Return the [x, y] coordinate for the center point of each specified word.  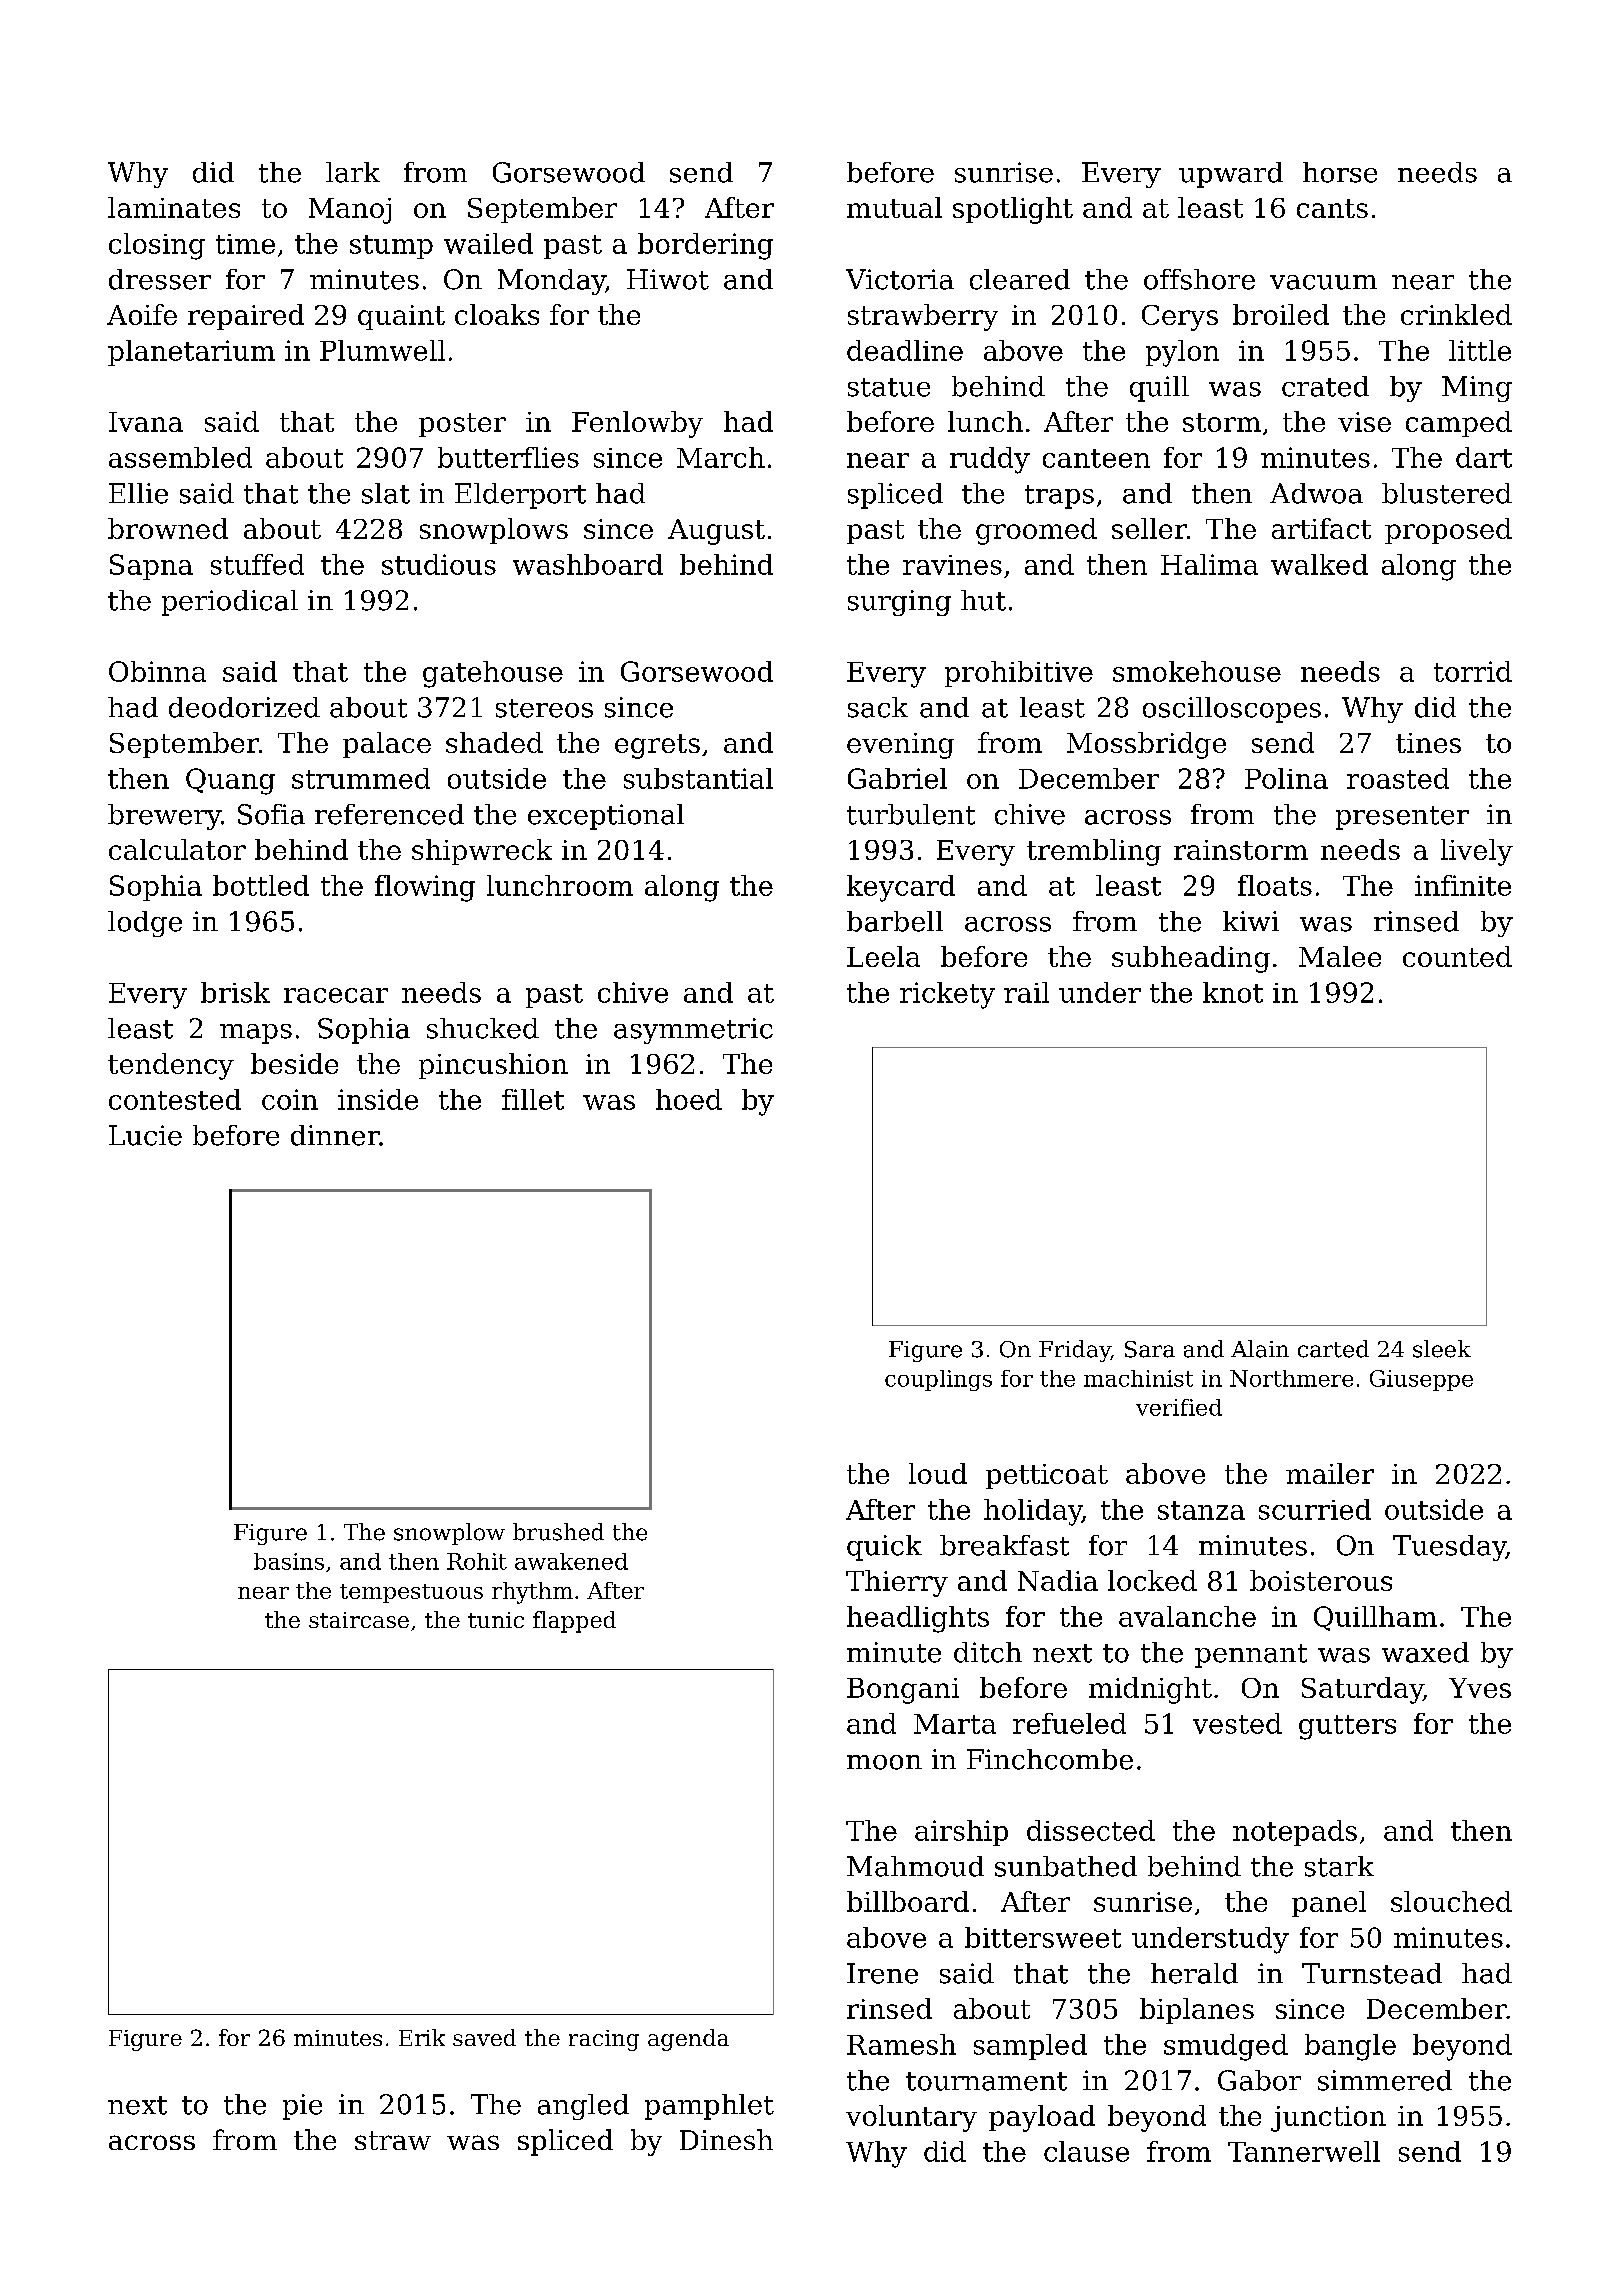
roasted [1398, 778]
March [721, 457]
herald [1194, 1973]
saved [484, 2037]
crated [1325, 386]
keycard [901, 888]
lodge [145, 924]
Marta [955, 1724]
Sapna [151, 567]
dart [1484, 457]
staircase [359, 1620]
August [716, 532]
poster [462, 425]
